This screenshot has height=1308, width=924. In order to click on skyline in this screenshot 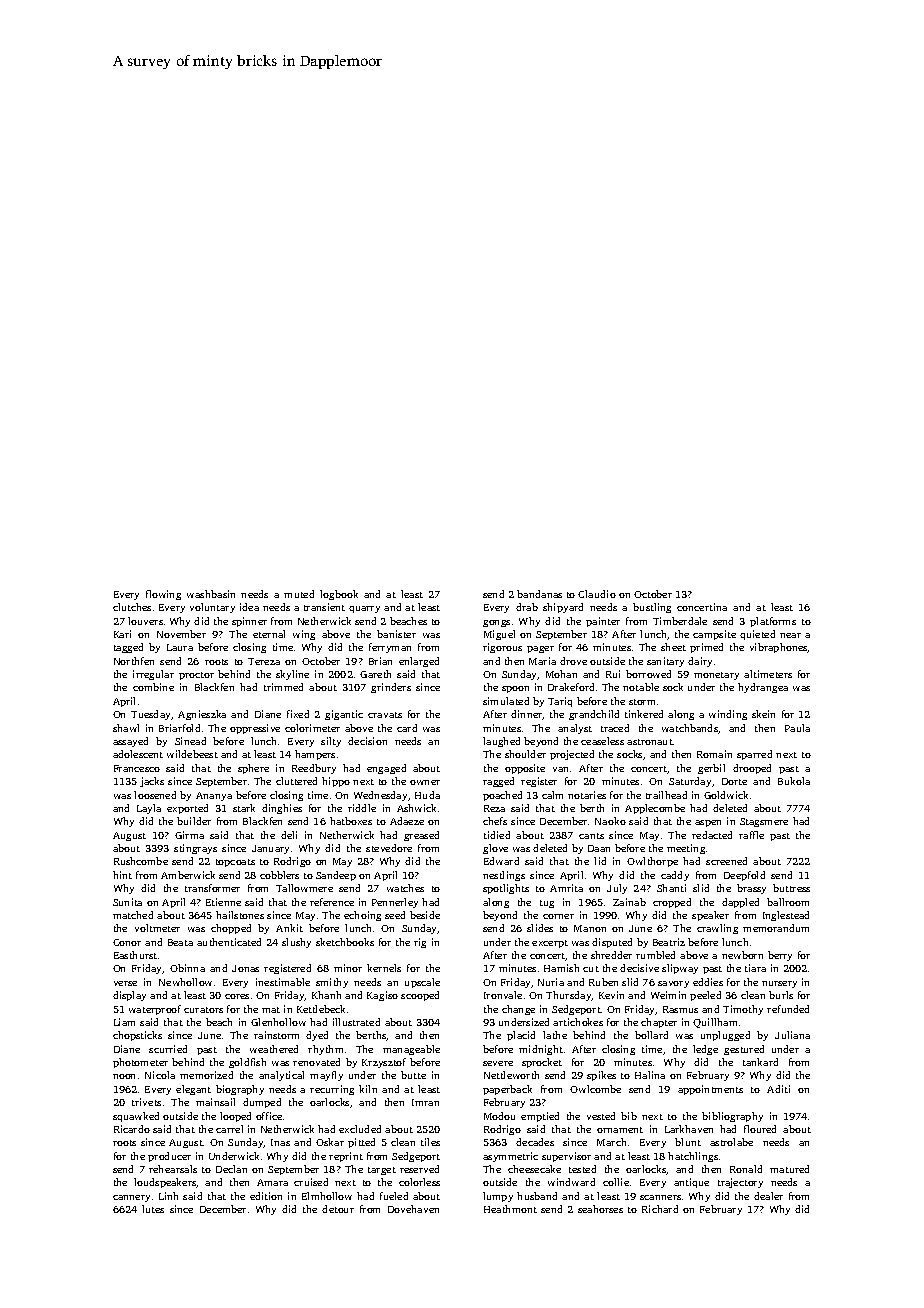, I will do `click(292, 675)`.
